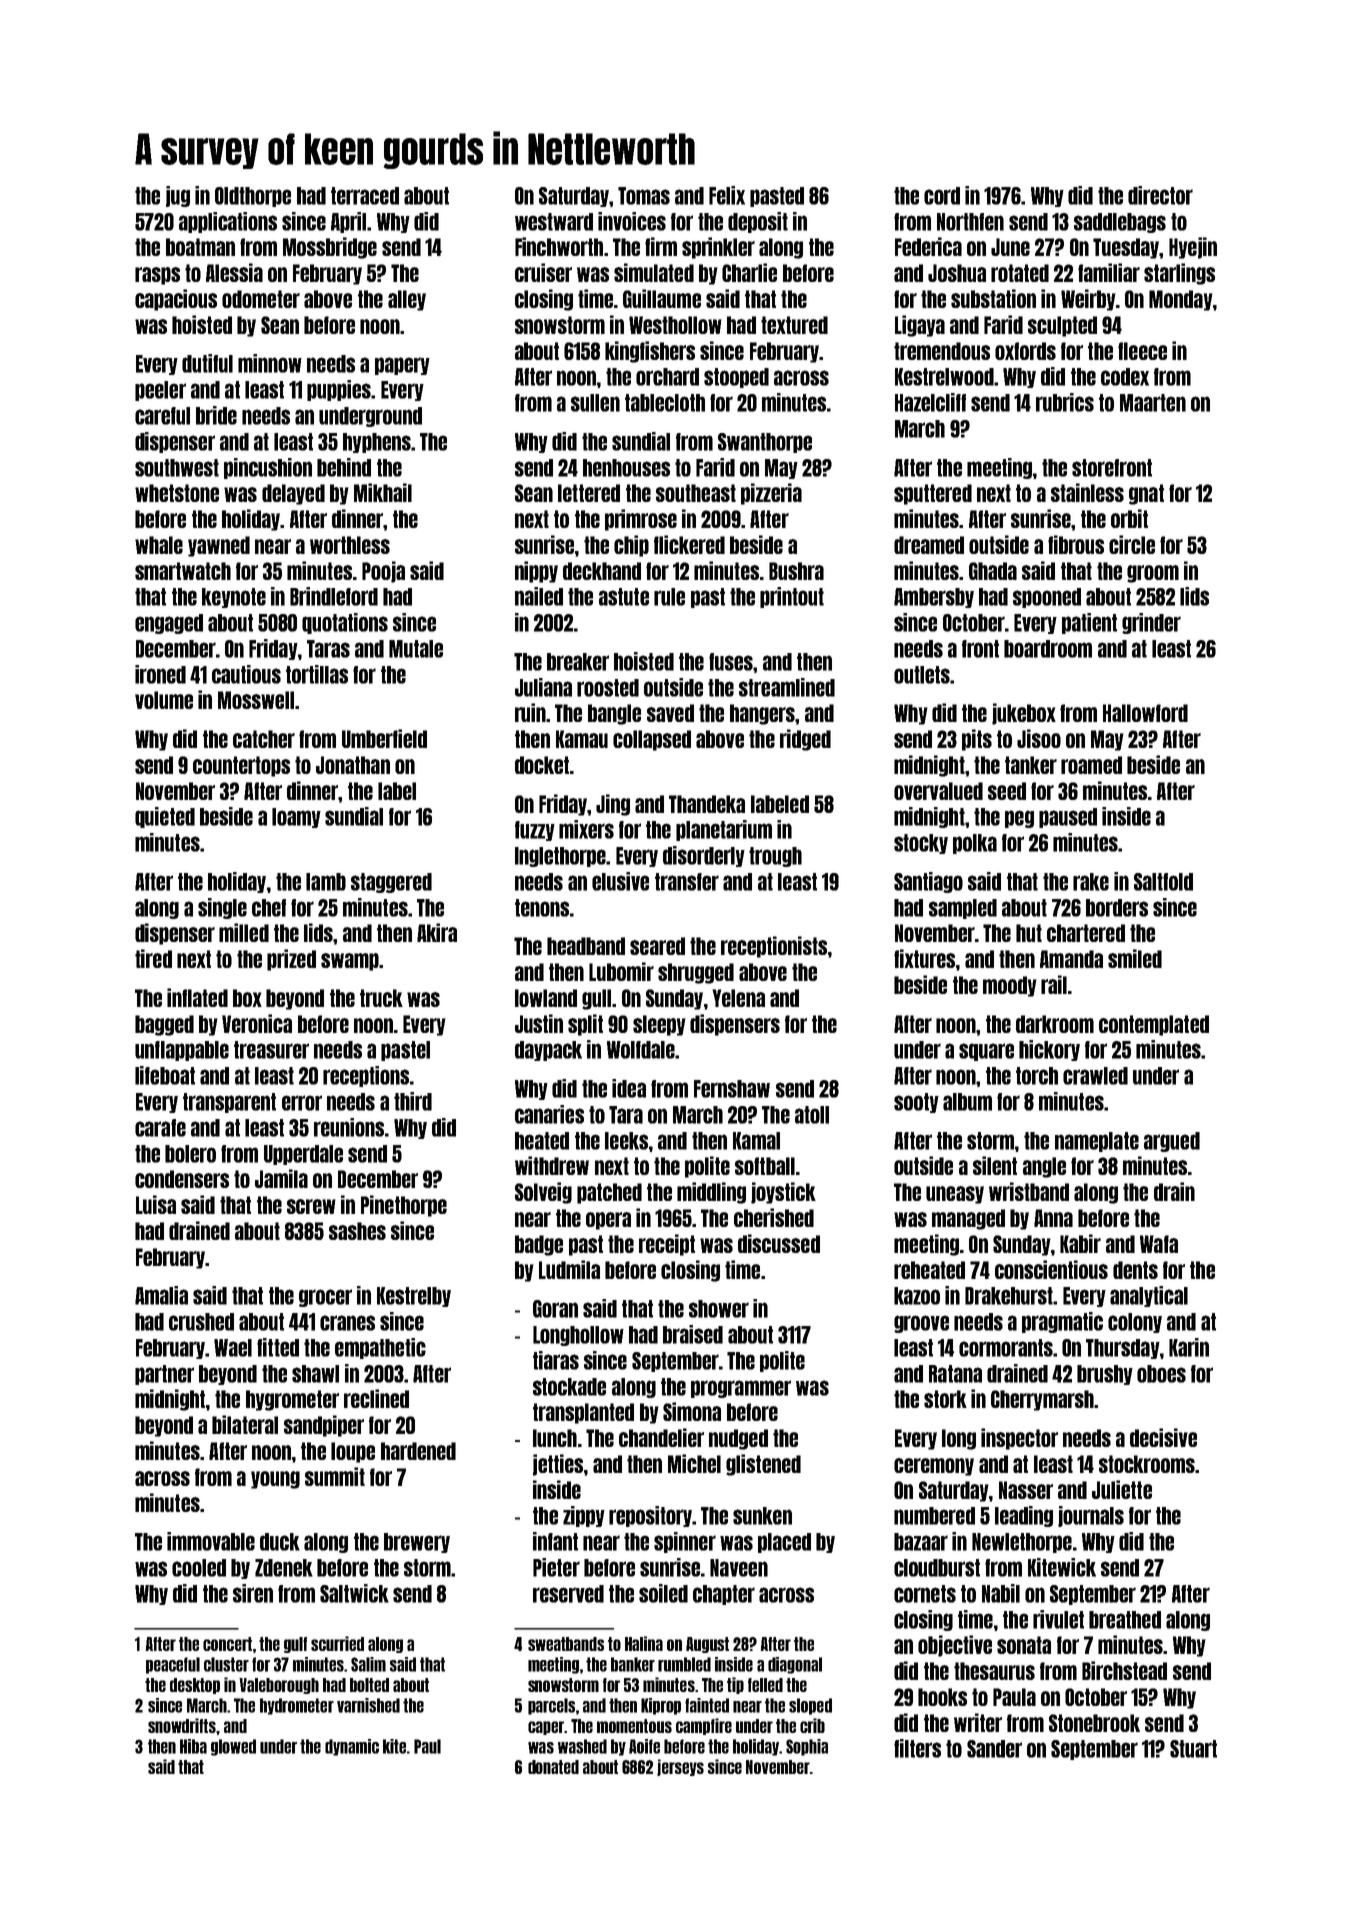 The width and height of the image is (1355, 1916). I want to click on director, so click(1160, 195).
